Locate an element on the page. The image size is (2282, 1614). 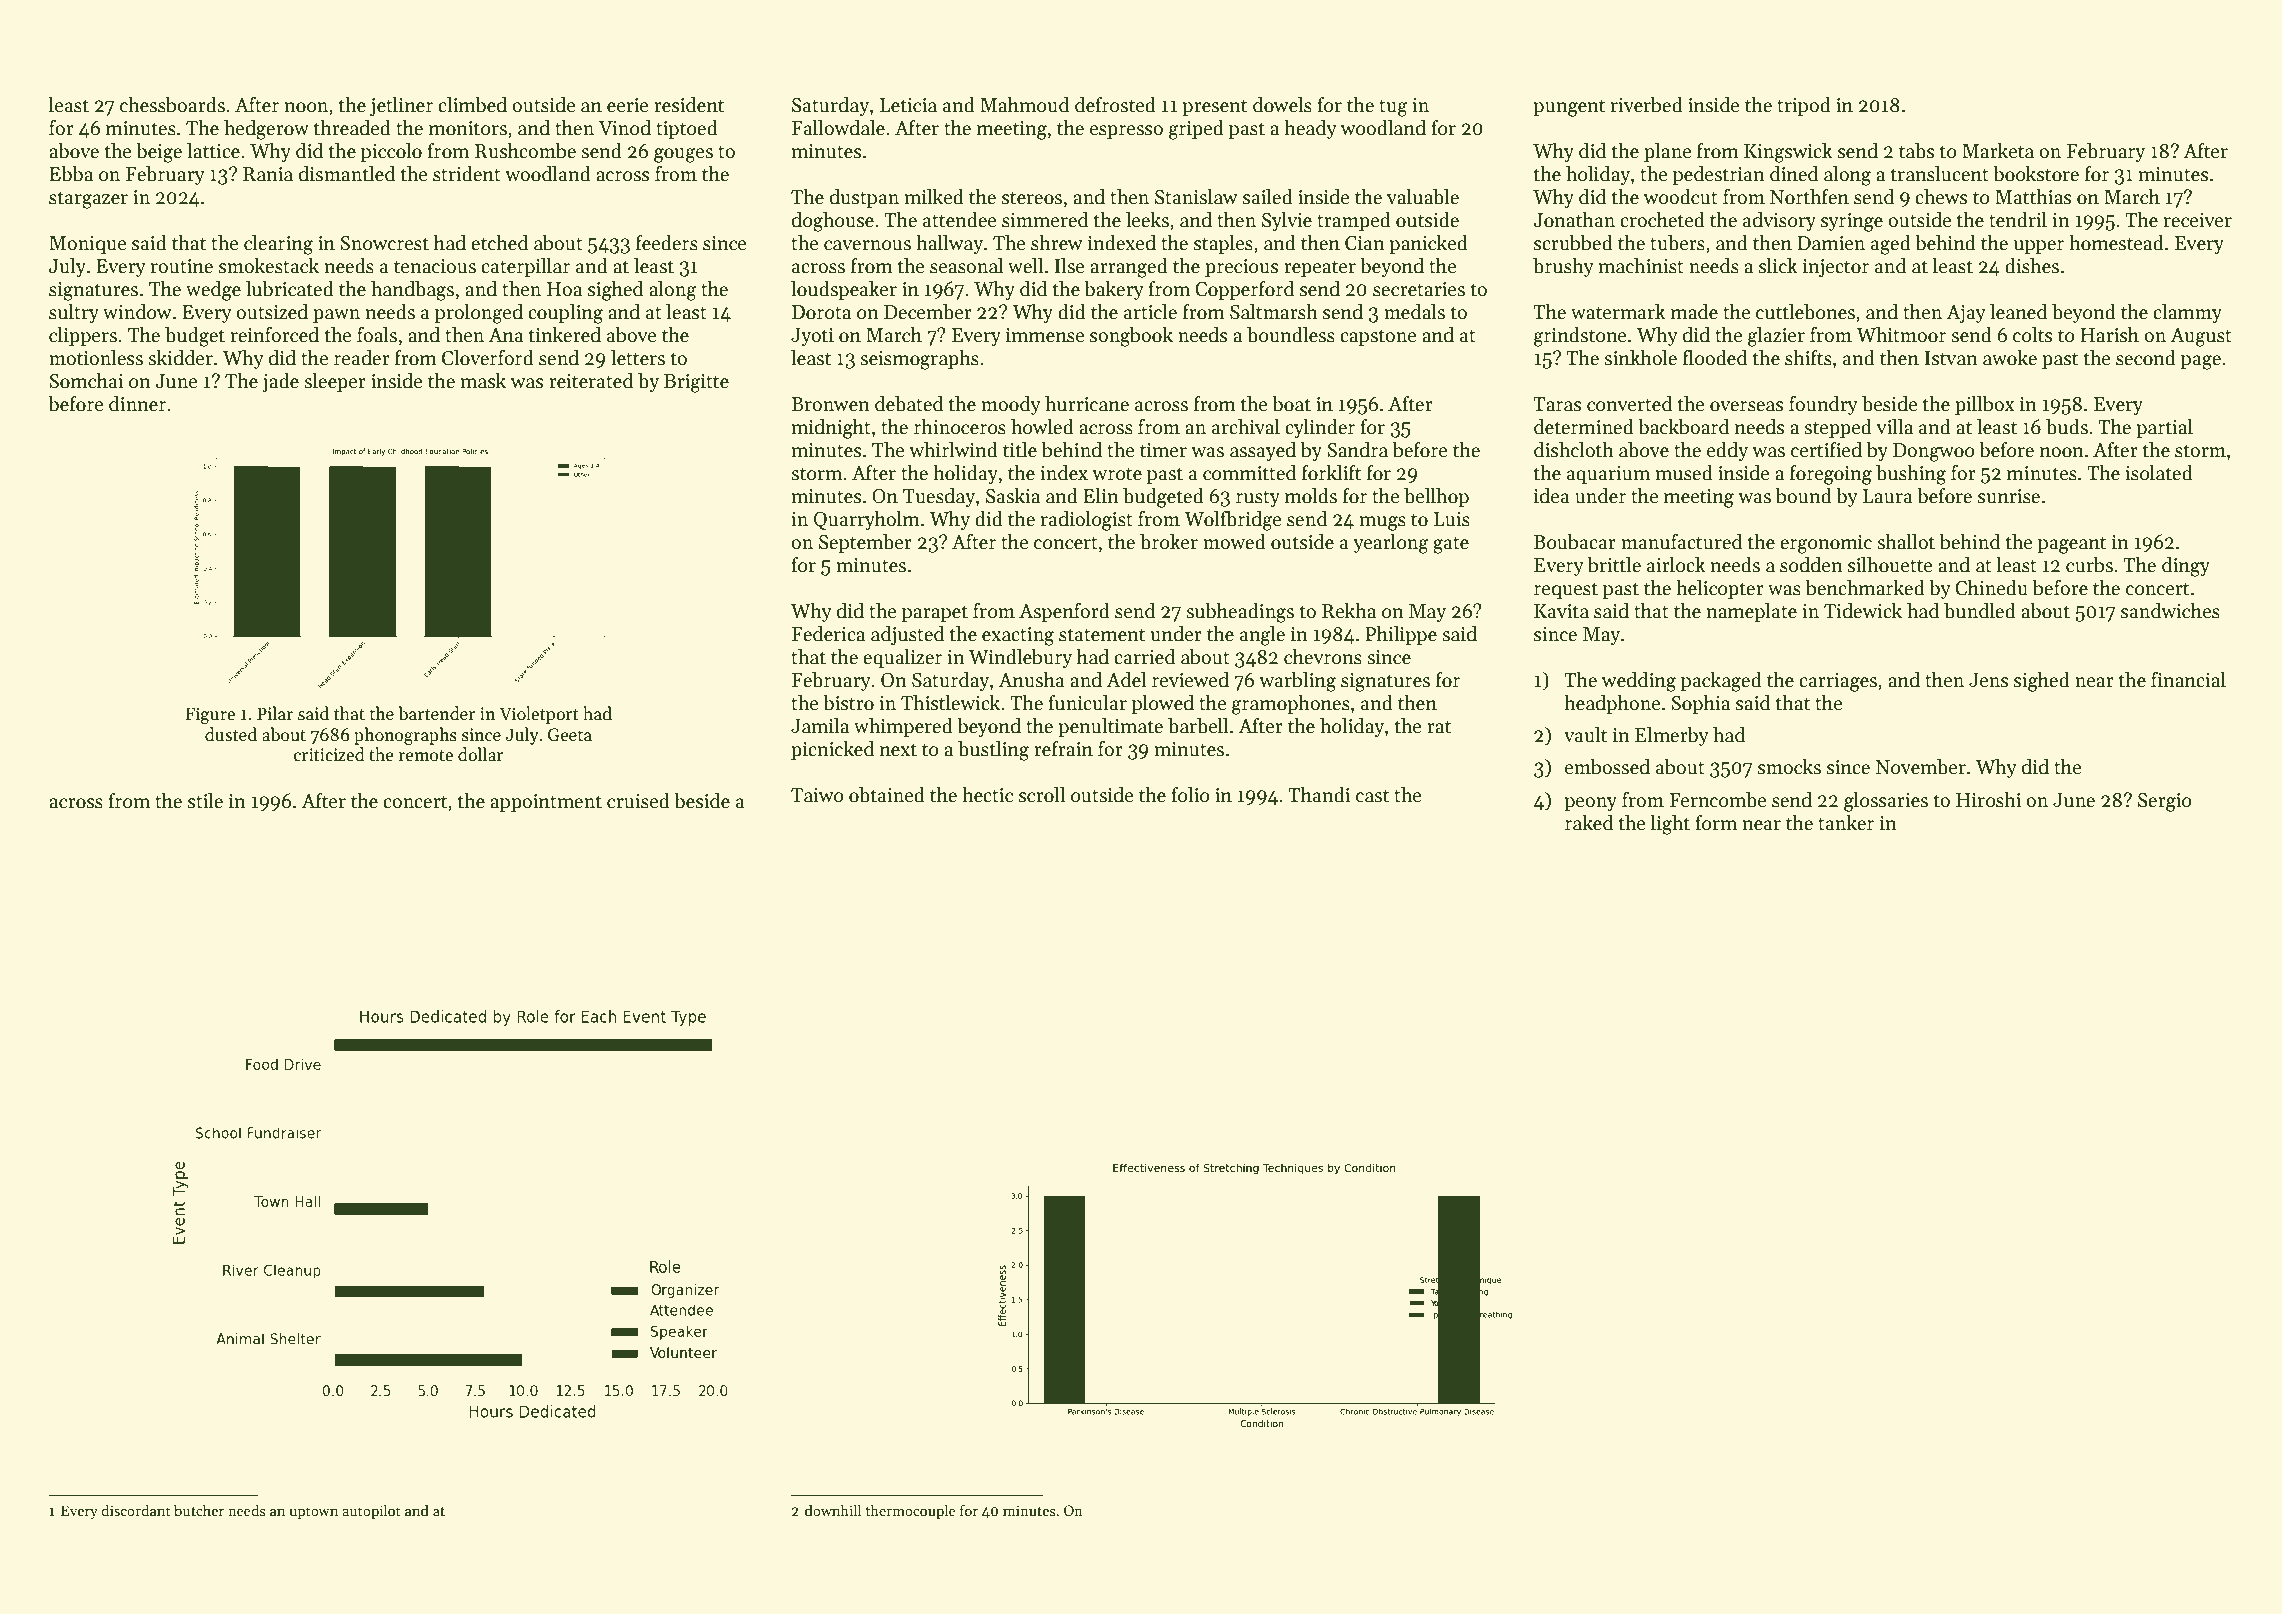
discordant is located at coordinates (136, 1510).
